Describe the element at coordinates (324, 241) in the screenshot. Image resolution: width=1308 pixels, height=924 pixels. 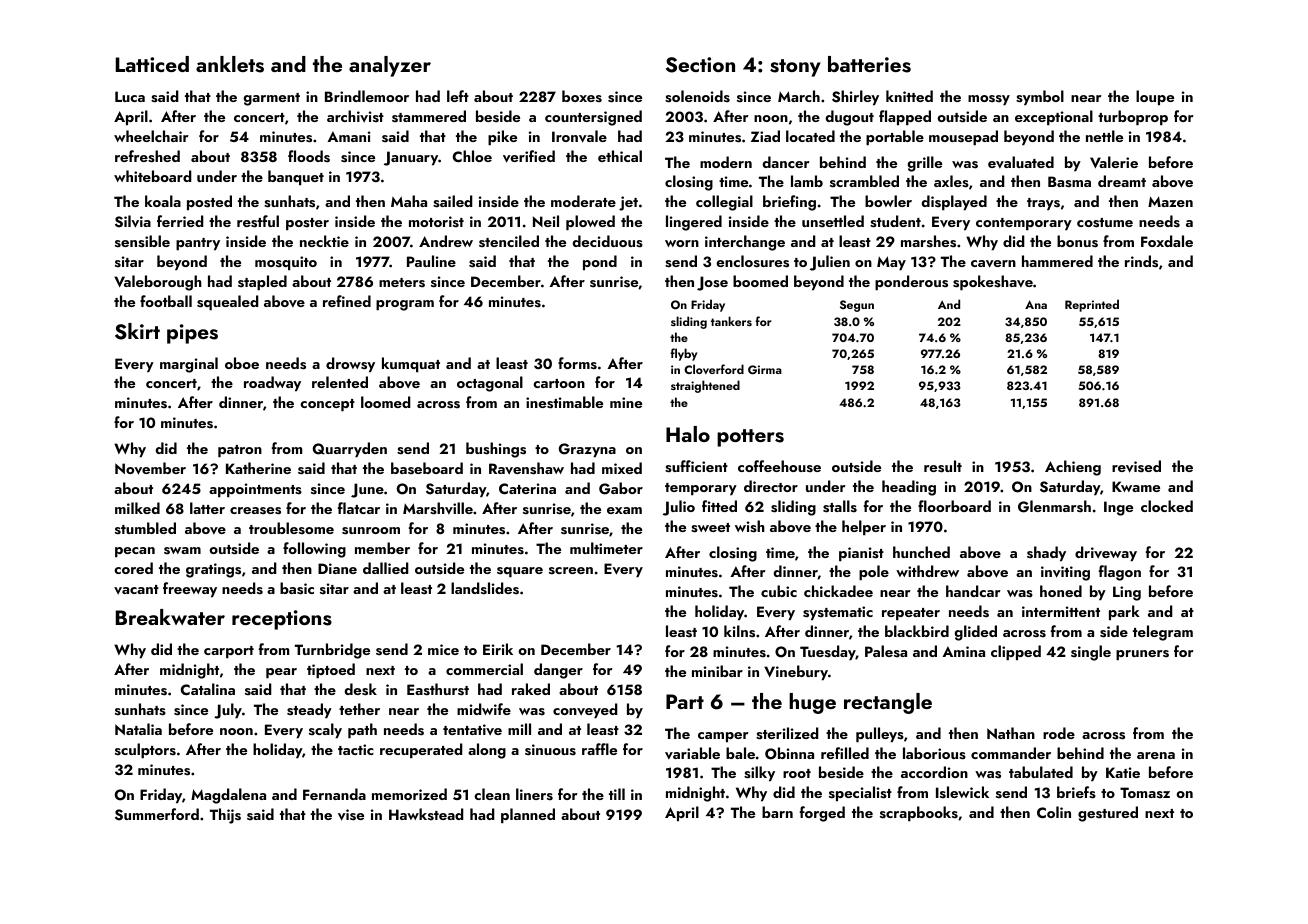
I see `necktie` at that location.
